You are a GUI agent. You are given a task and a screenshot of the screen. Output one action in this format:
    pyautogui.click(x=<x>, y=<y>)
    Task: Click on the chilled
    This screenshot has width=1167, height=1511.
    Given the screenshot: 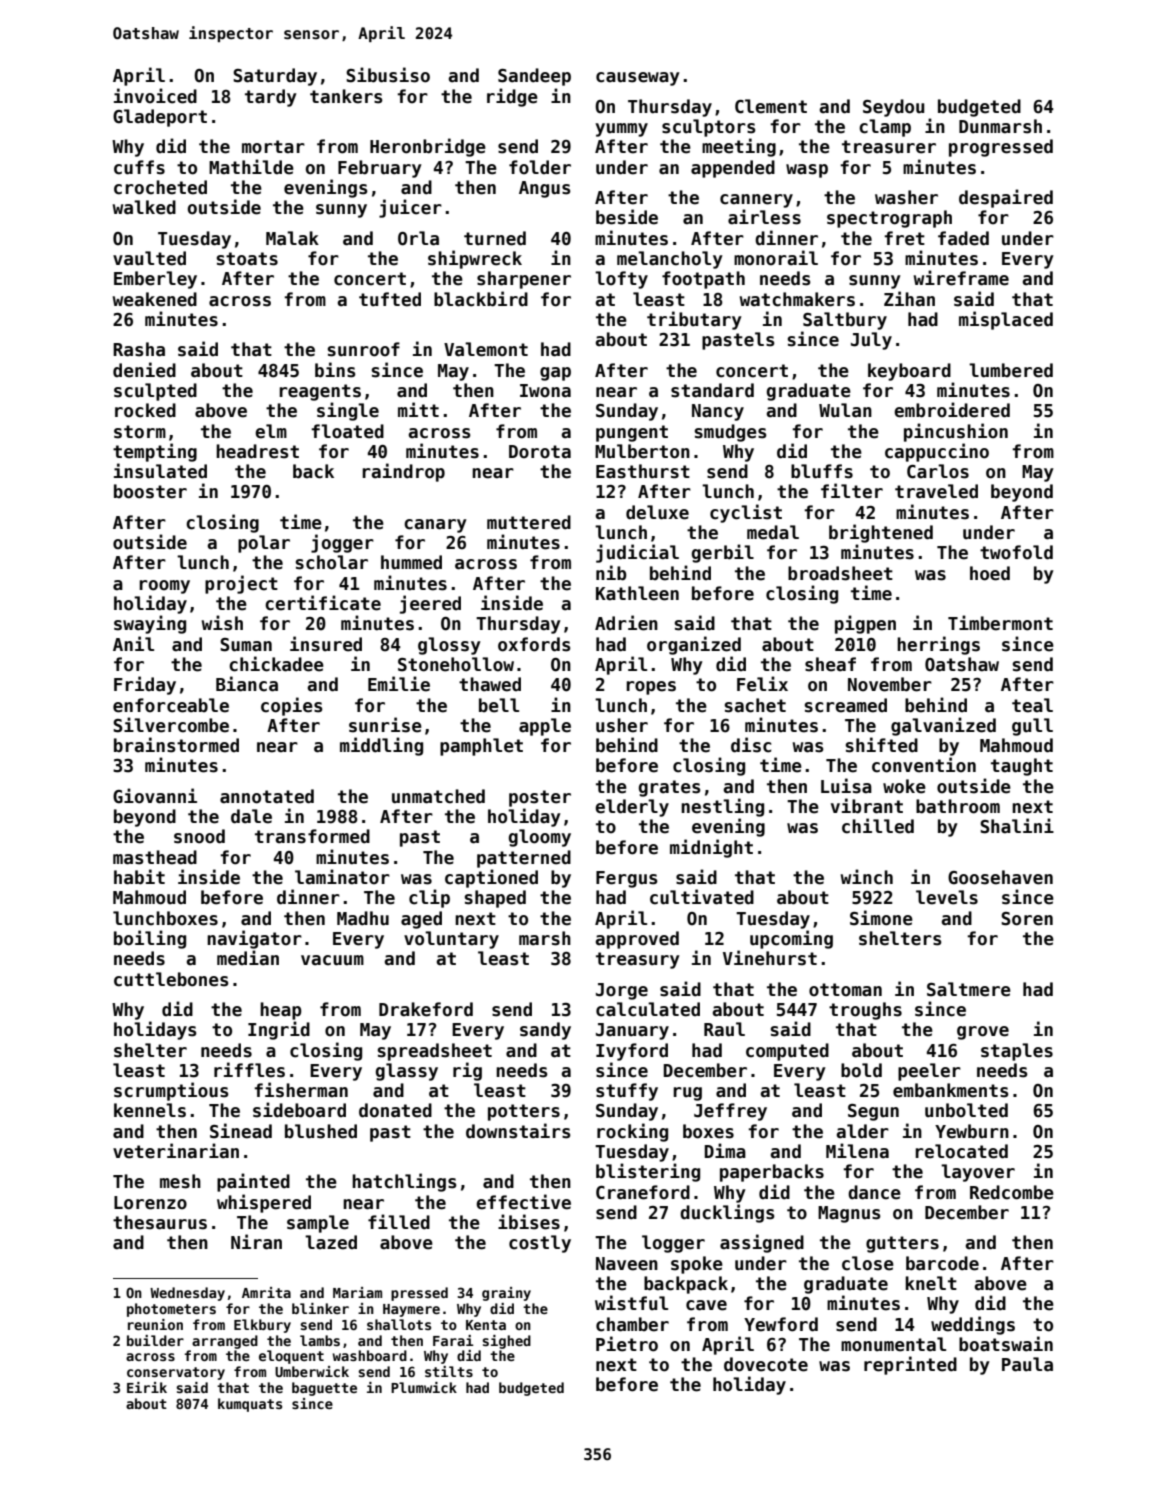 What is the action you would take?
    pyautogui.click(x=878, y=826)
